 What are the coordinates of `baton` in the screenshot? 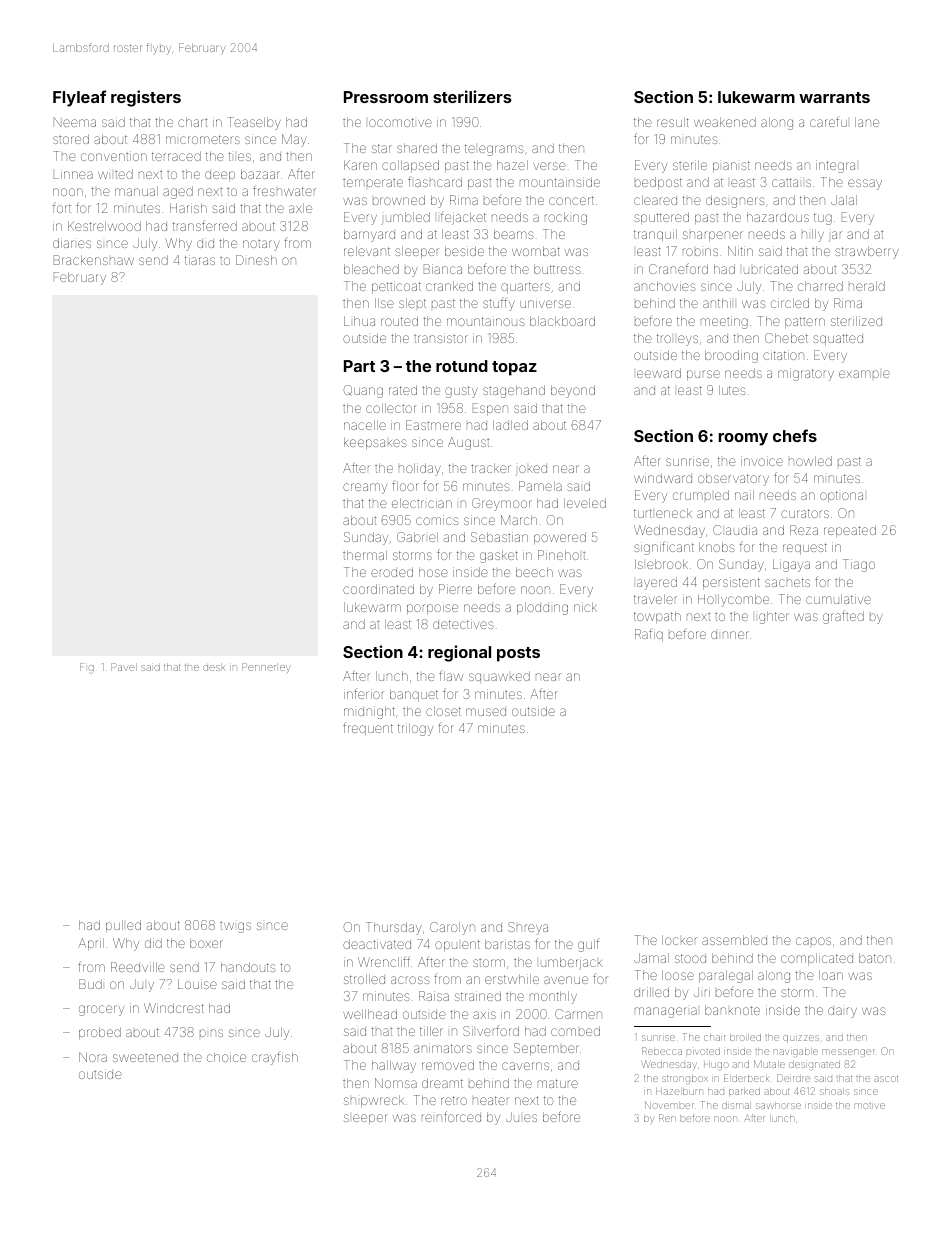 It's located at (875, 958).
